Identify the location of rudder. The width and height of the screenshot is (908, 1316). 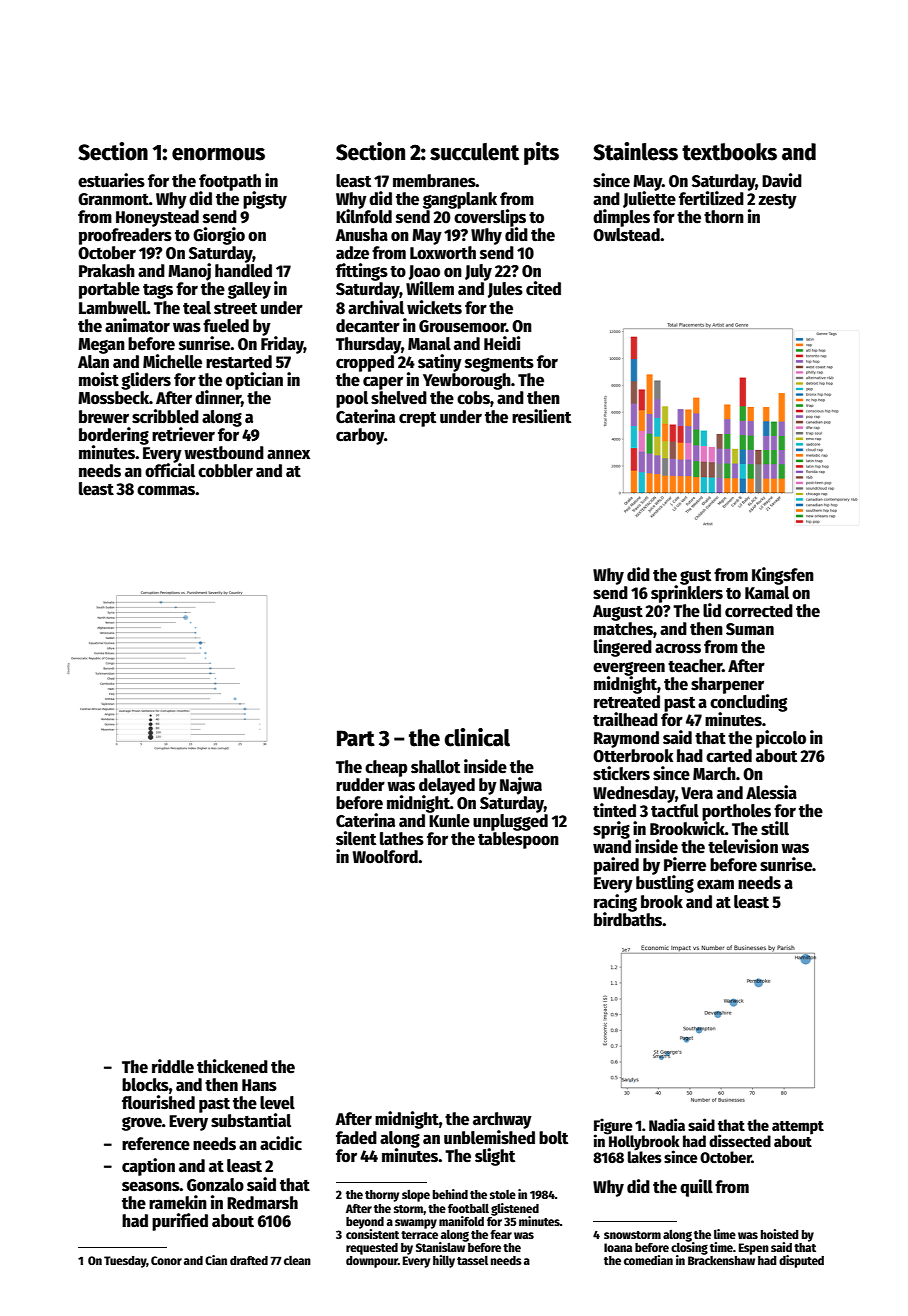
(360, 785).
